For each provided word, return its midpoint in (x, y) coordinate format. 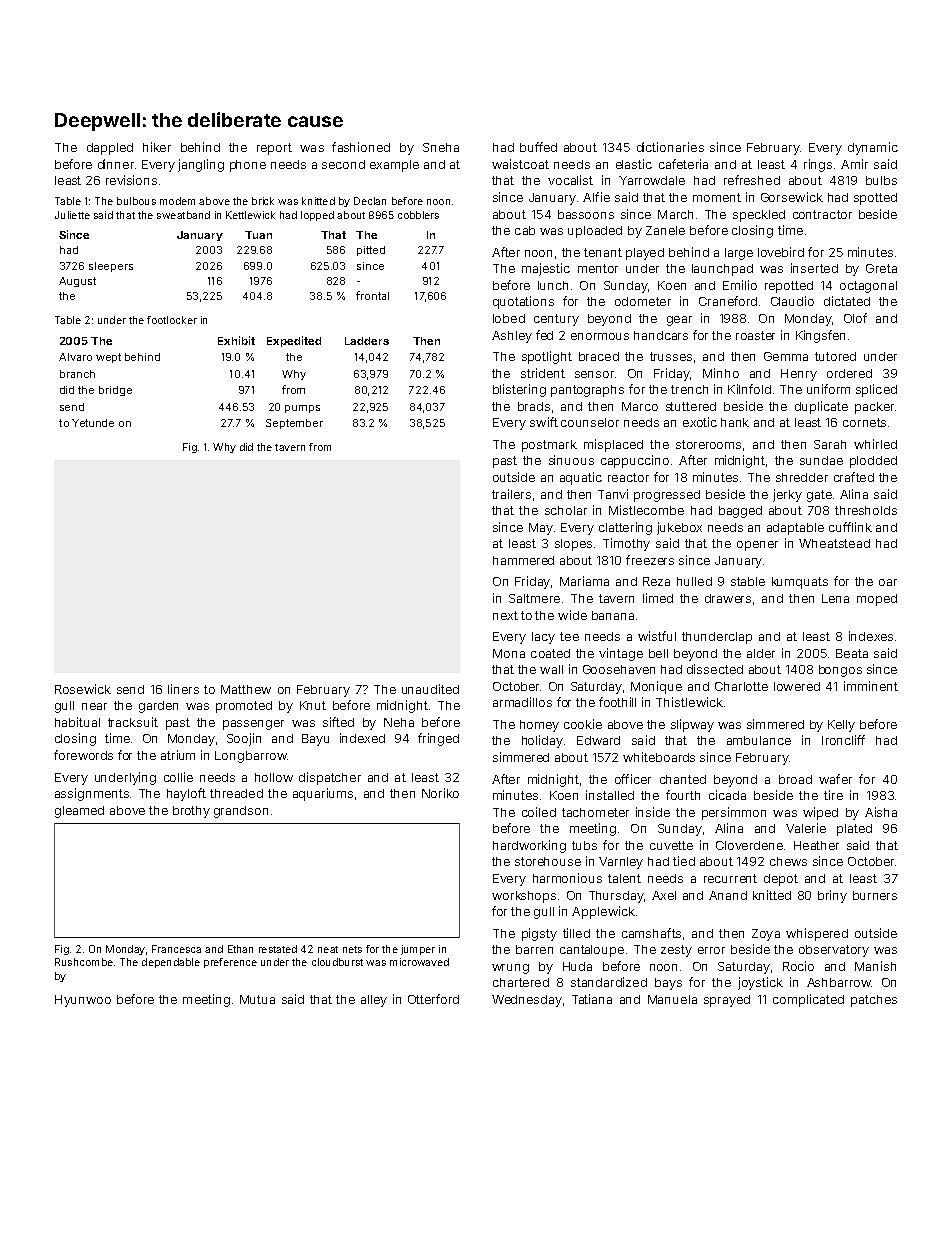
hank (735, 422)
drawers (728, 598)
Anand (728, 895)
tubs (584, 845)
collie (178, 777)
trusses (671, 356)
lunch (553, 285)
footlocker (172, 320)
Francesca (176, 949)
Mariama (584, 581)
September (294, 424)
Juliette (72, 215)
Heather (816, 845)
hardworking (529, 846)
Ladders (367, 341)
